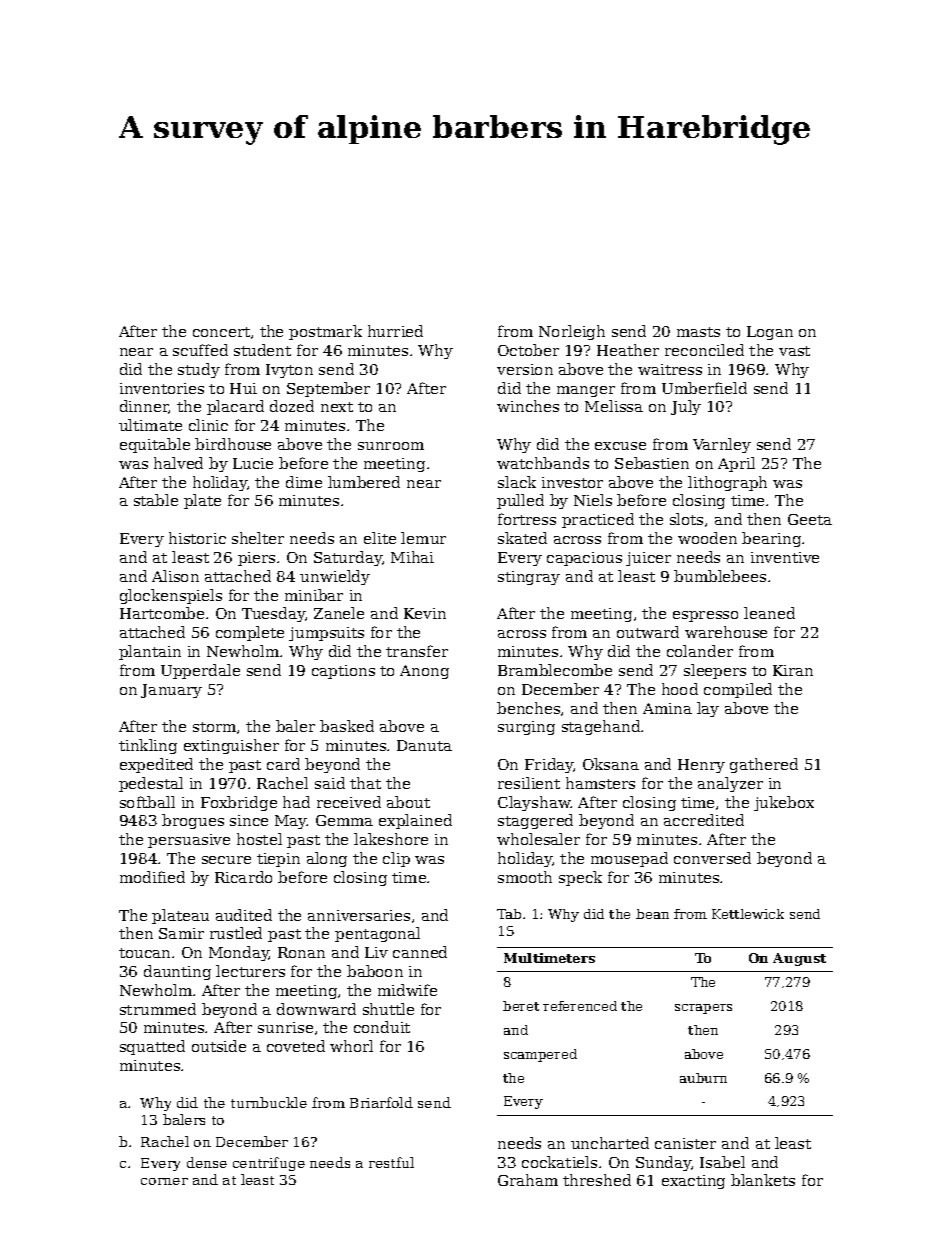  Describe the element at coordinates (620, 446) in the screenshot. I see `excuse` at that location.
